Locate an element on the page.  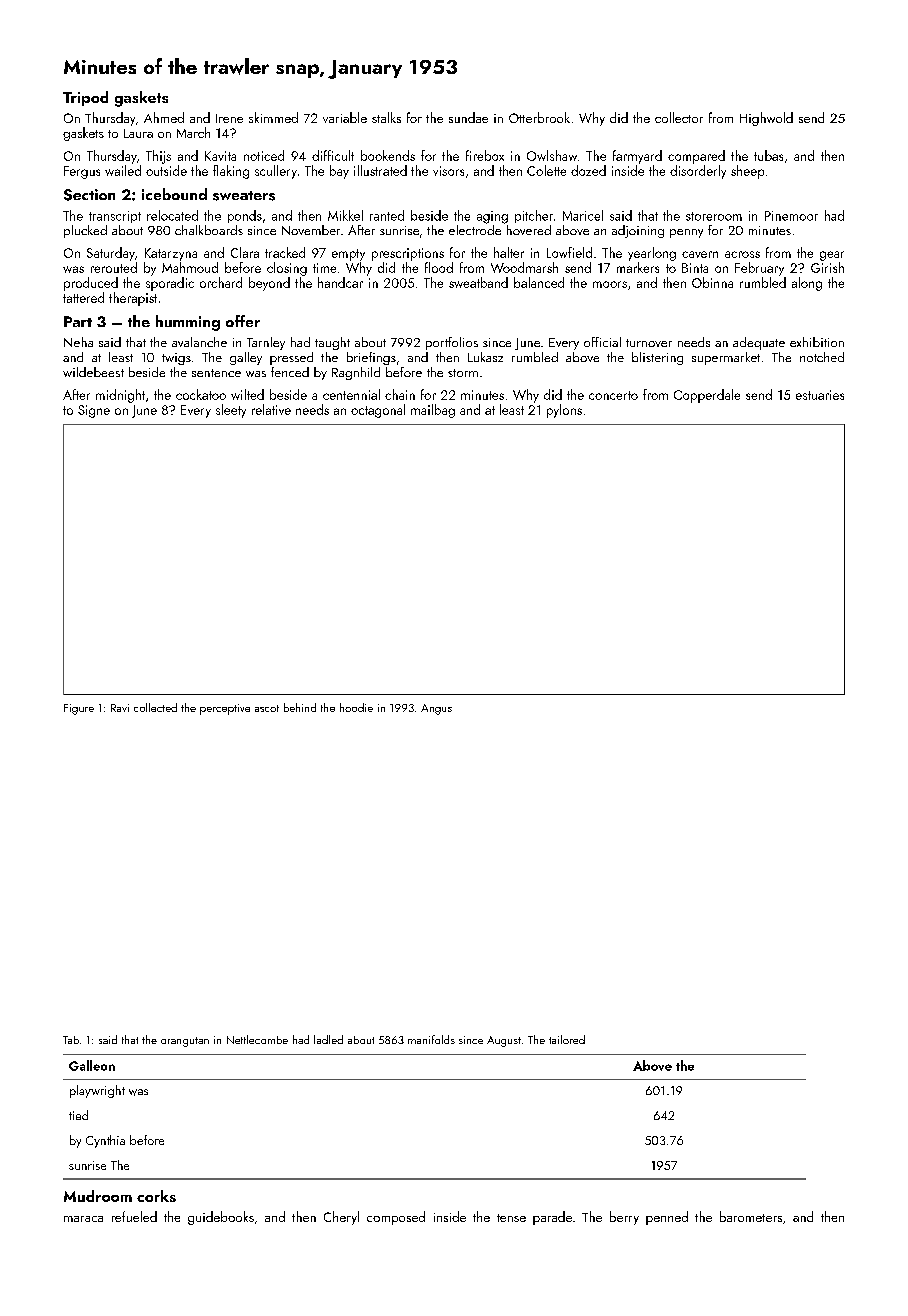
tailored is located at coordinates (567, 1039).
